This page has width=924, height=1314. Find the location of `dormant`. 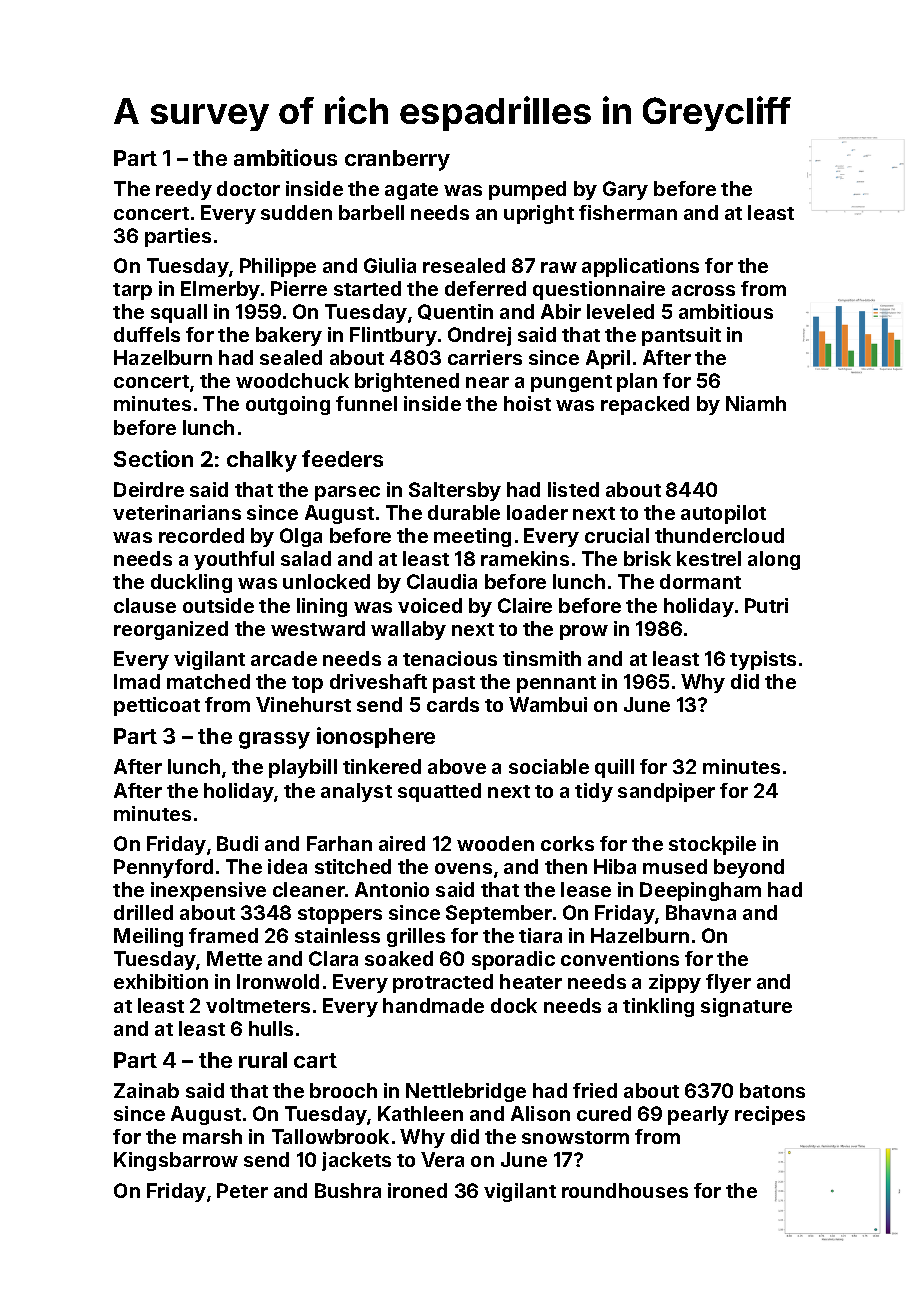

dormant is located at coordinates (700, 581).
